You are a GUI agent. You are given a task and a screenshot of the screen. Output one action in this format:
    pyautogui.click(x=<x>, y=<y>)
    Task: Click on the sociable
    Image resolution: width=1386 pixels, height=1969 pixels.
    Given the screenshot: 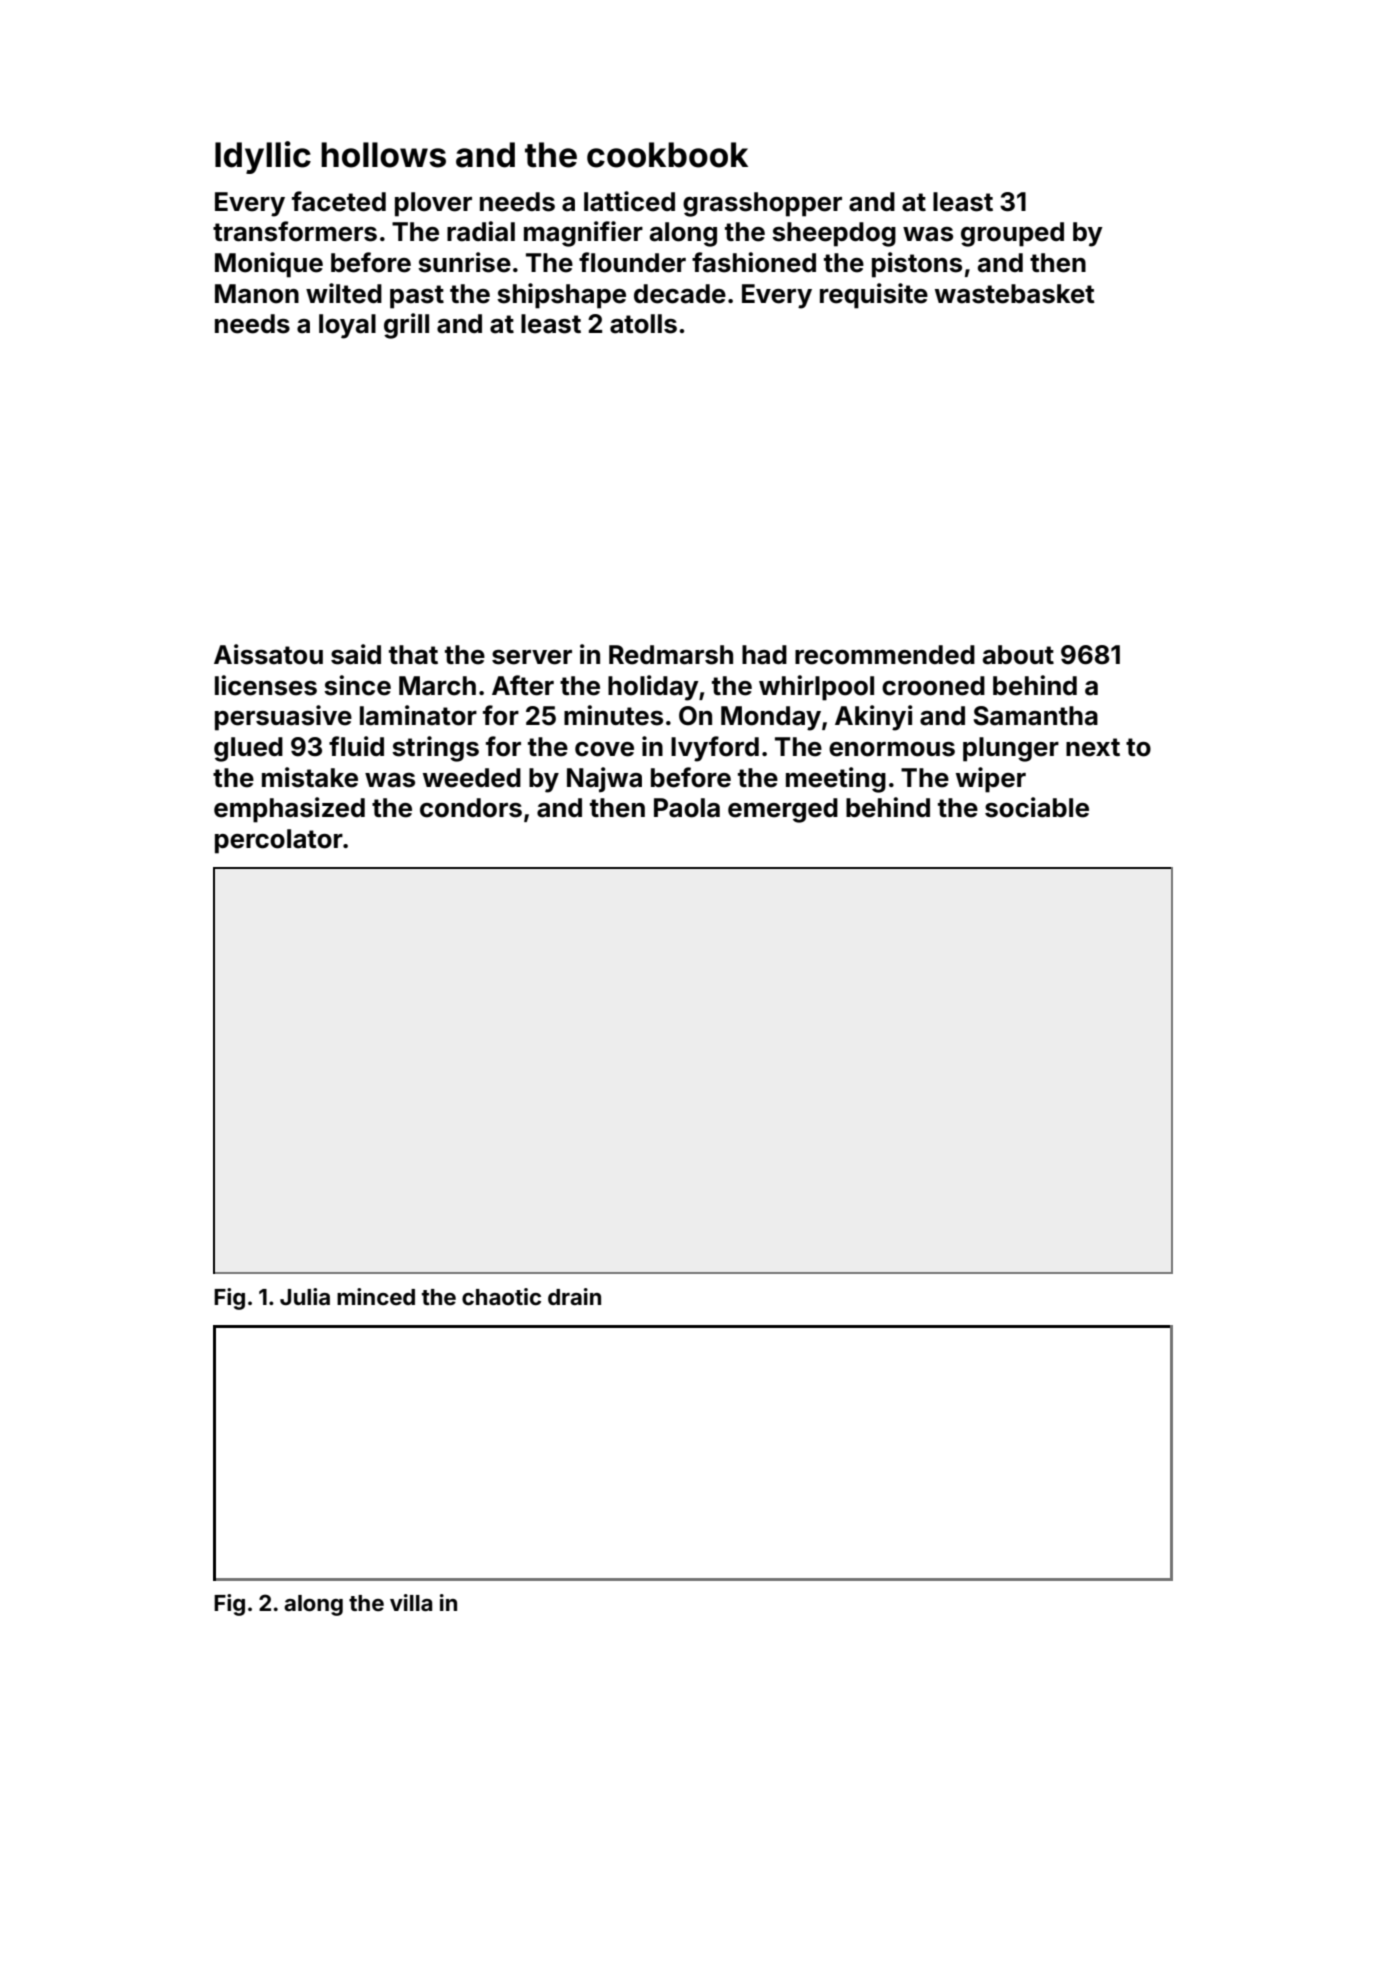 What is the action you would take?
    pyautogui.click(x=1037, y=807)
